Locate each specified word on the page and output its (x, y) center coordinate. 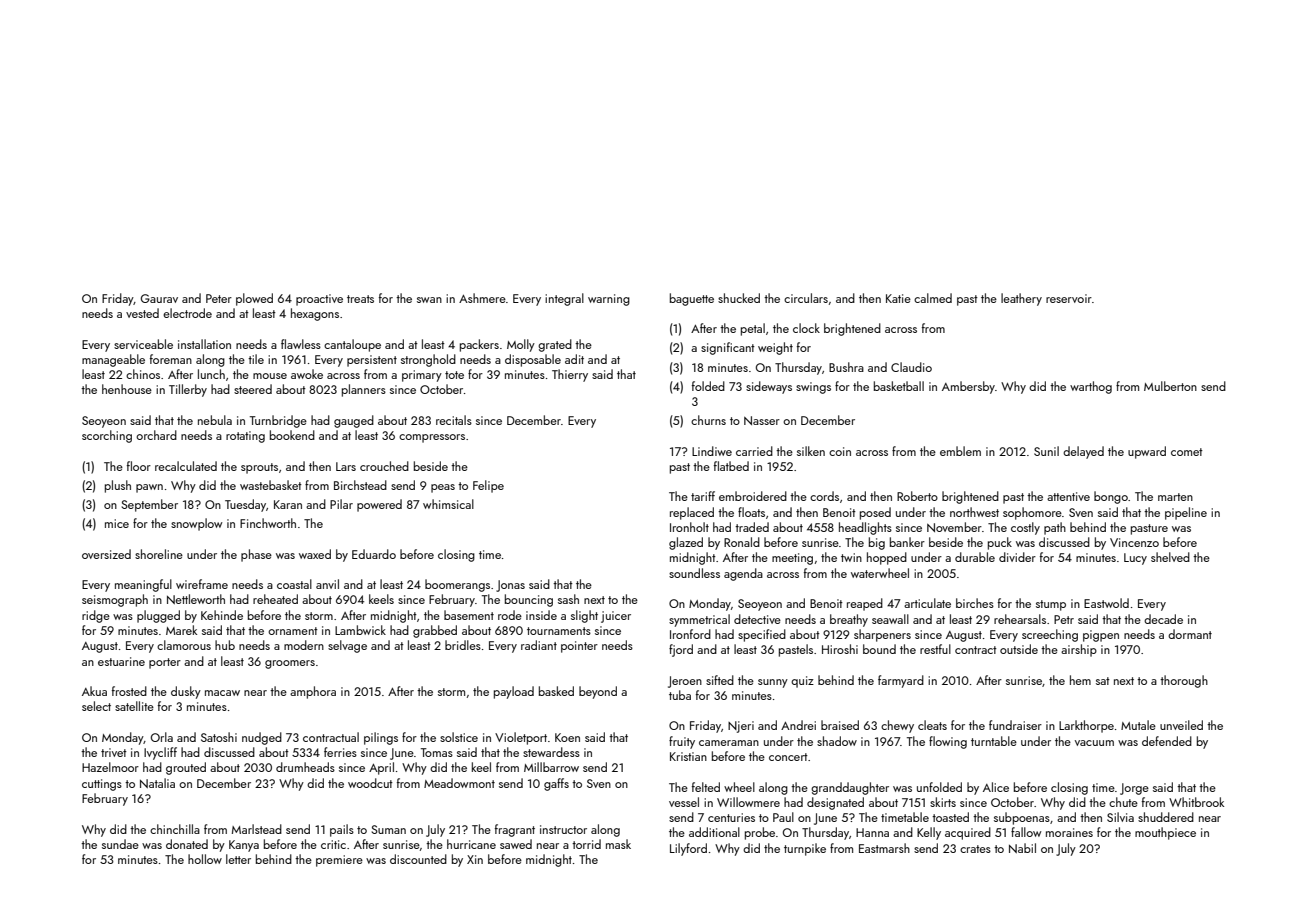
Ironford (690, 634)
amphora (313, 692)
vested (142, 313)
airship (1079, 650)
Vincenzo (1134, 542)
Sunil (1046, 451)
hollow (205, 859)
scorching (107, 436)
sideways (769, 387)
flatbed (731, 466)
